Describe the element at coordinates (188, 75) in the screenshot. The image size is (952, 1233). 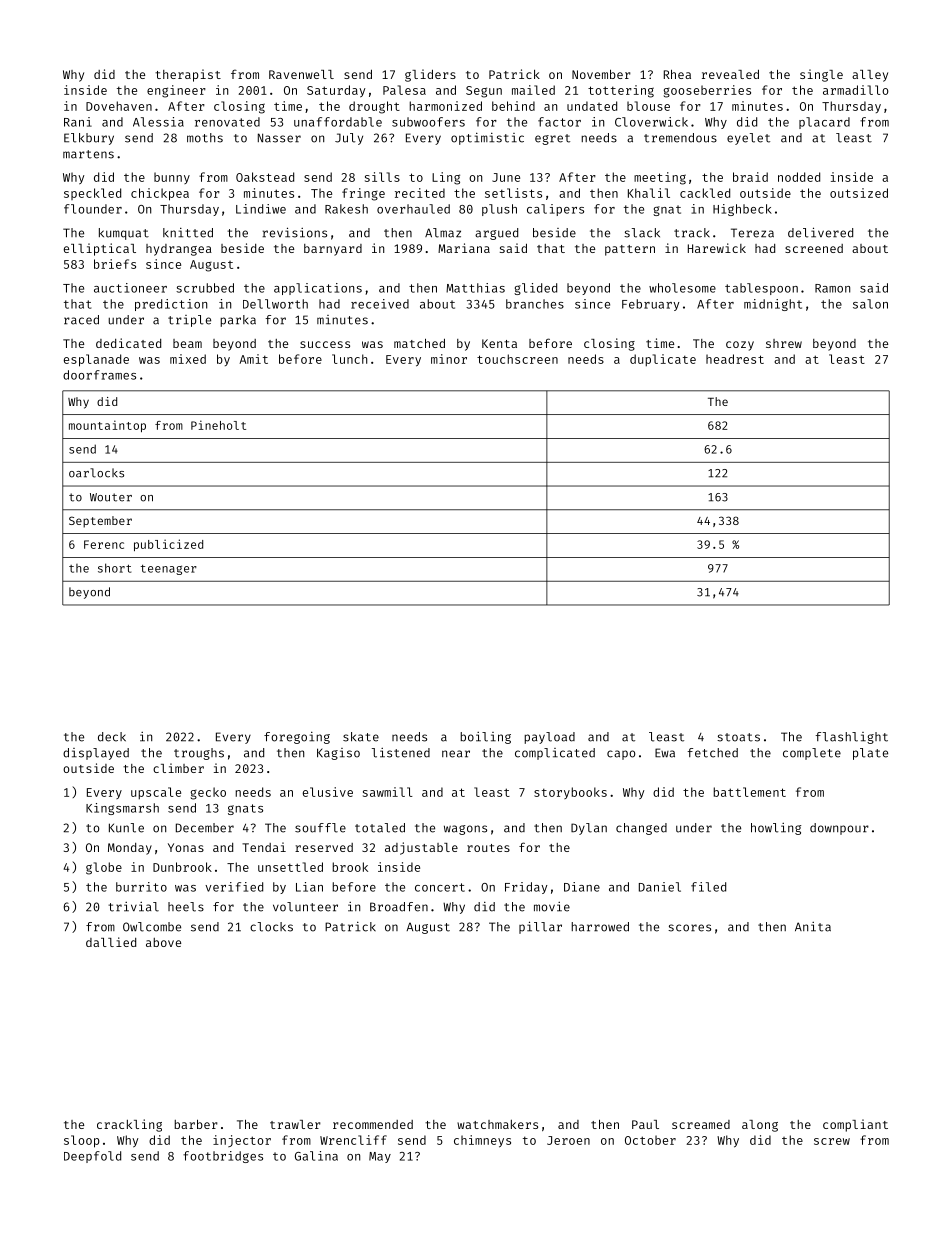
I see `therapist` at that location.
